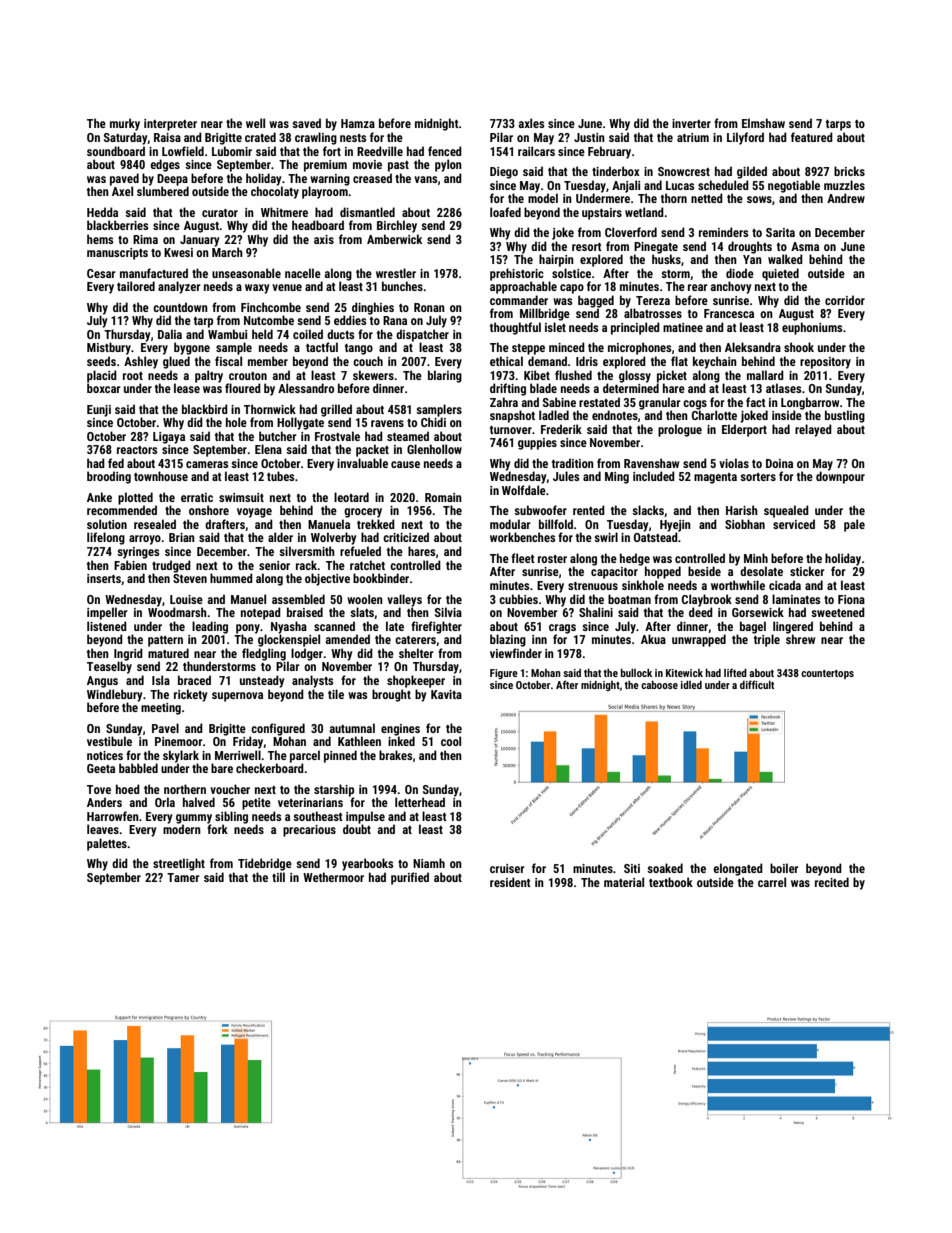  Describe the element at coordinates (624, 882) in the screenshot. I see `material` at that location.
